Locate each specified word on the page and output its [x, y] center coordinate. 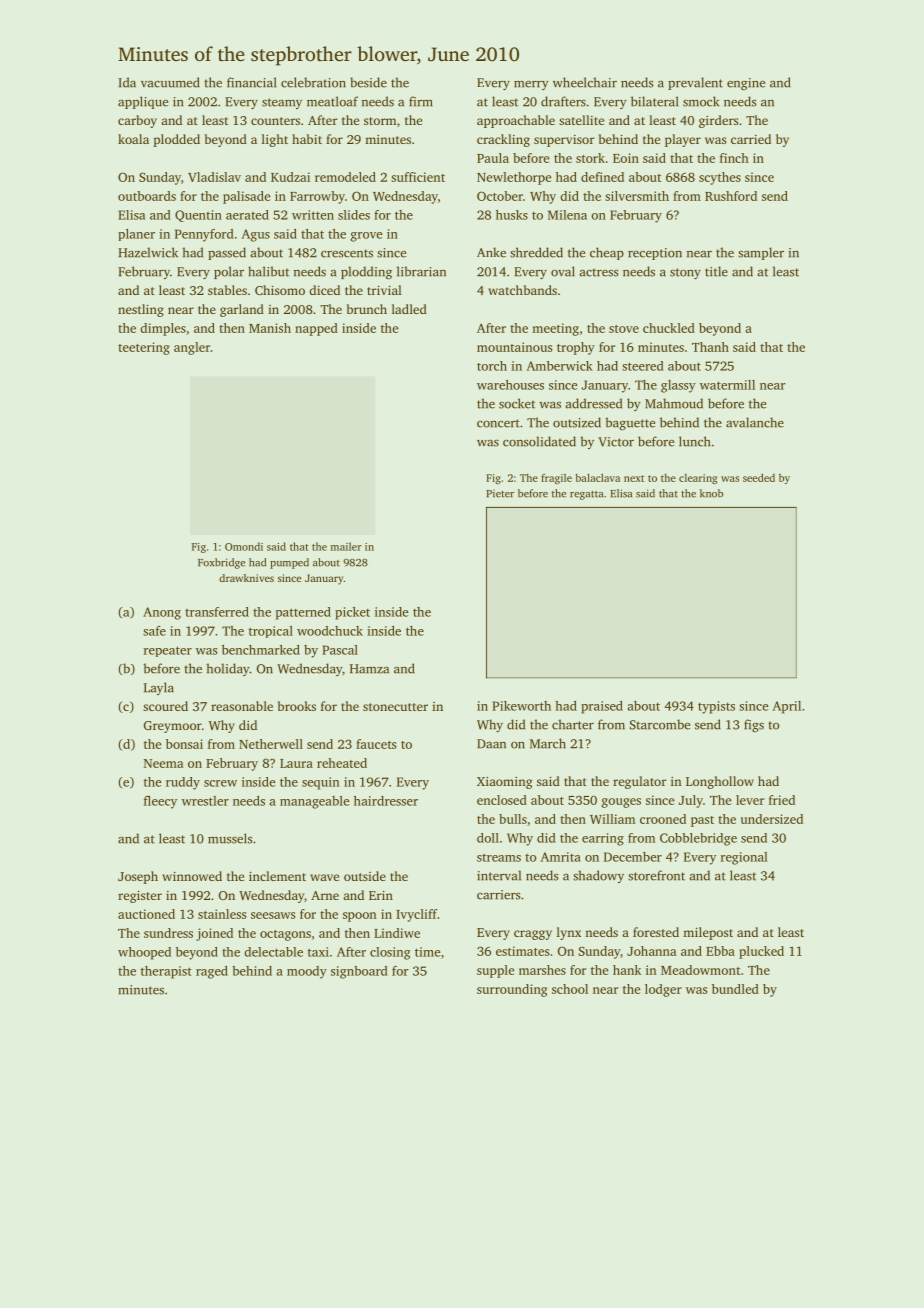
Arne [325, 895]
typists [716, 707]
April [787, 707]
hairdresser [386, 801]
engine [746, 84]
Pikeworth [521, 706]
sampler [761, 253]
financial [251, 82]
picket [352, 613]
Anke [491, 252]
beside [368, 82]
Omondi [244, 546]
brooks [297, 706]
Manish [270, 328]
